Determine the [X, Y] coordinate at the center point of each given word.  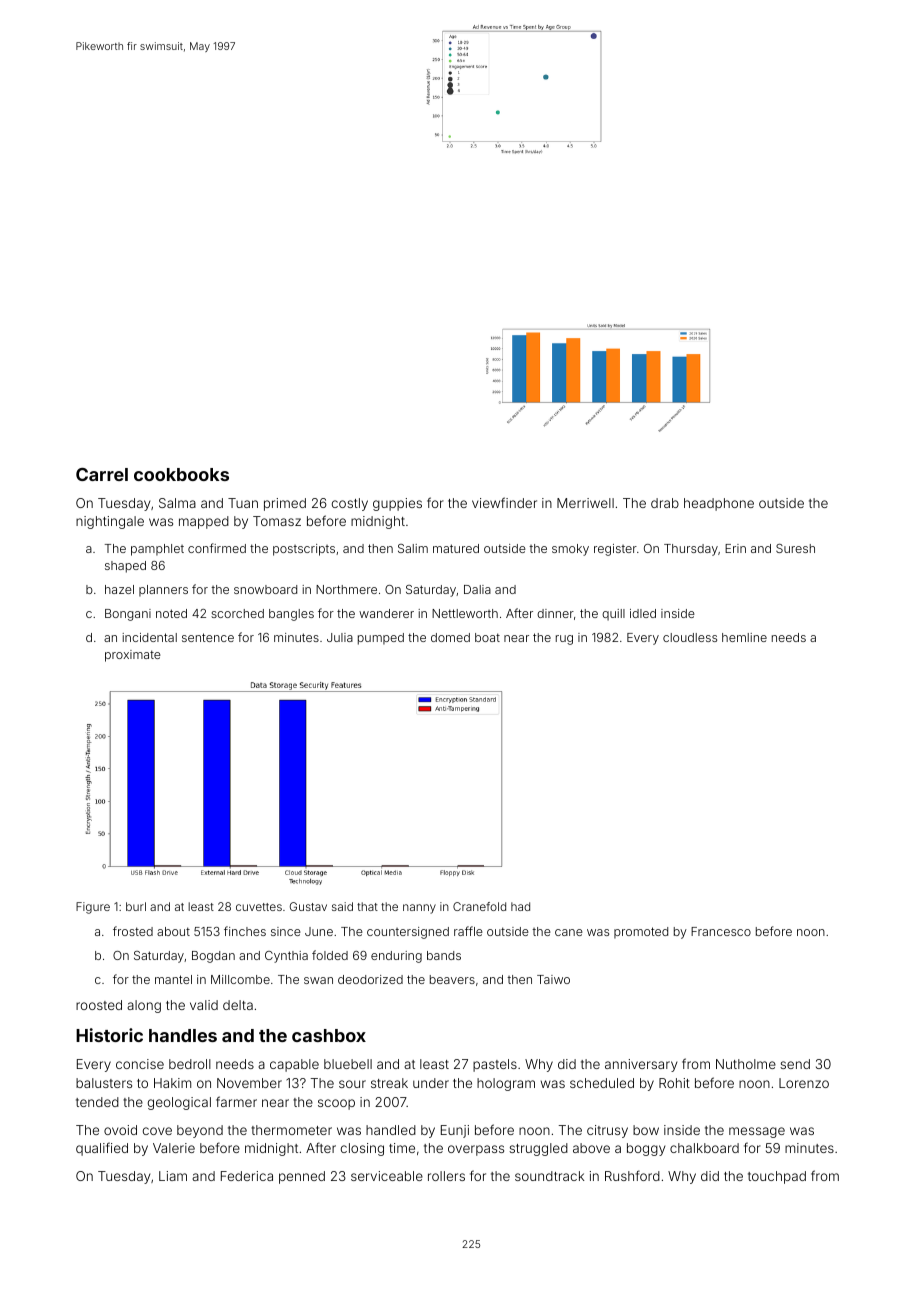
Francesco [721, 931]
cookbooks [181, 474]
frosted [133, 931]
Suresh [795, 548]
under [431, 1083]
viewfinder [504, 502]
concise [140, 1064]
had [520, 906]
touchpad [777, 1177]
